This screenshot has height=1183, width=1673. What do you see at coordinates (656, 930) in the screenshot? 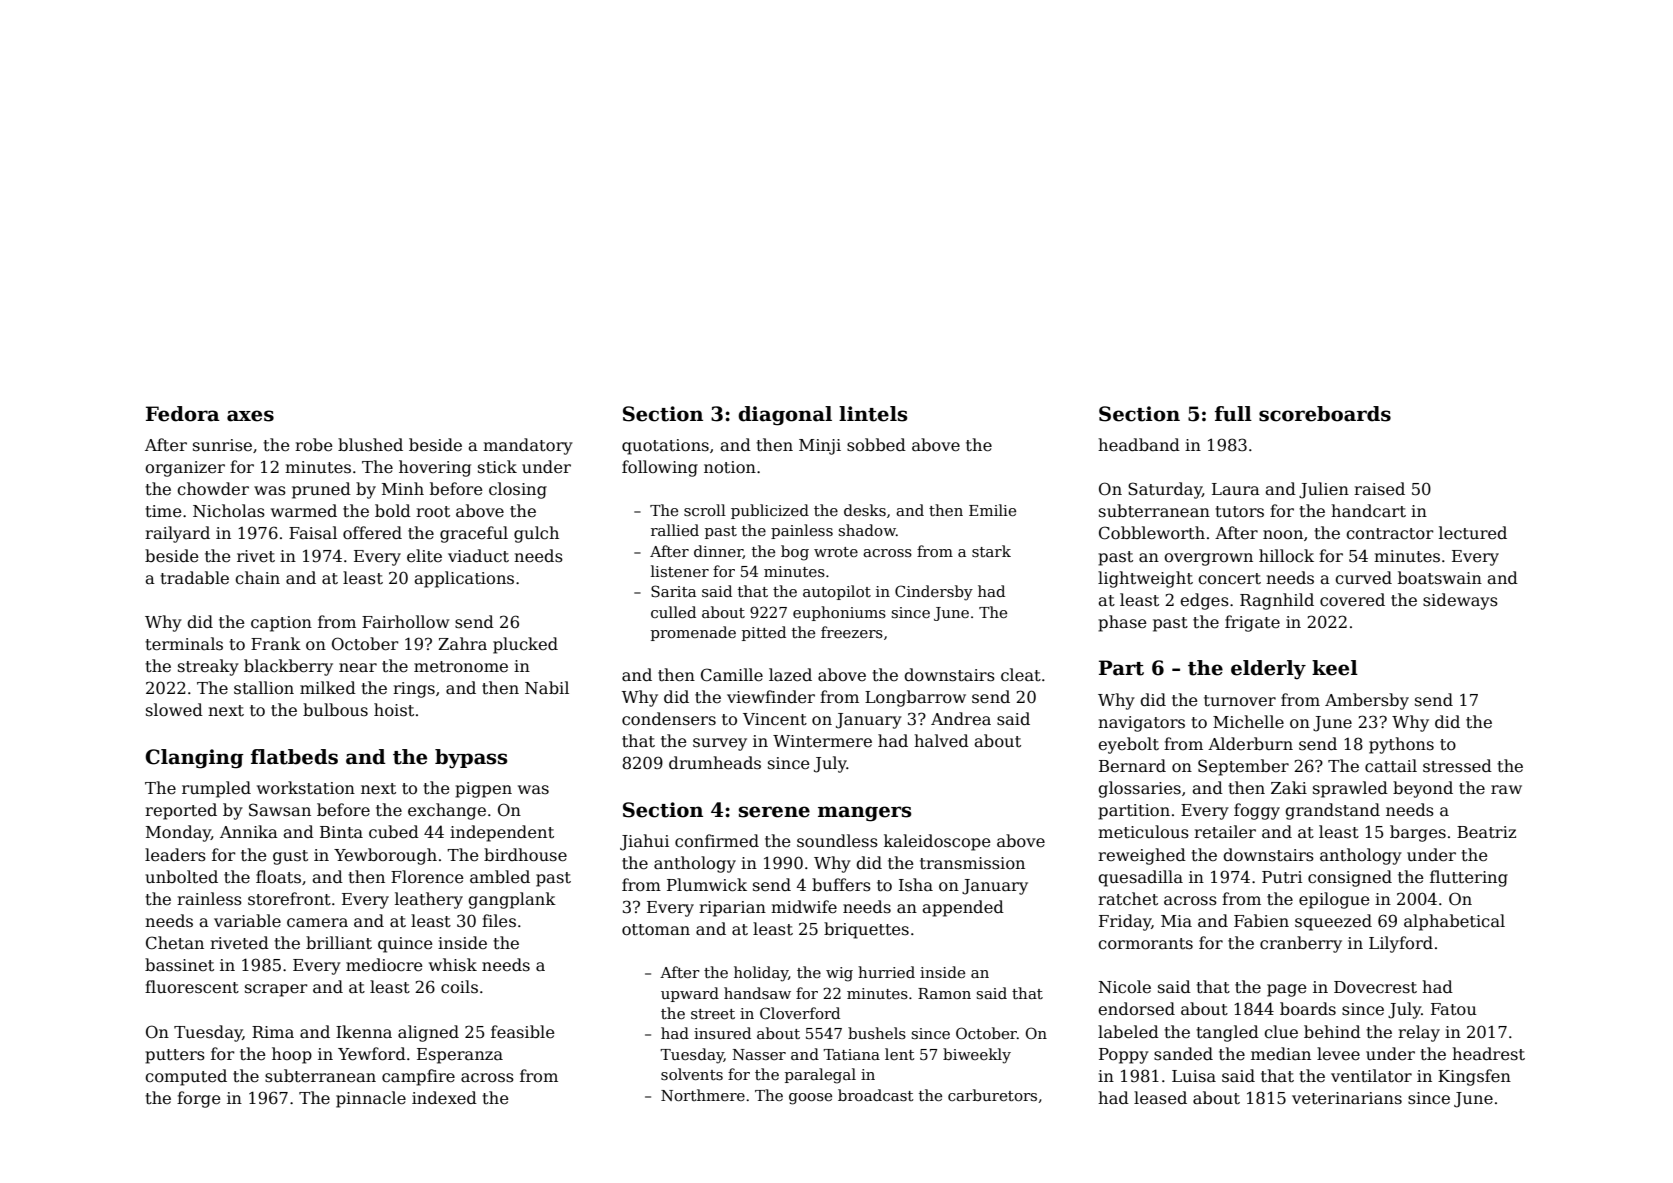
I see `ottoman` at bounding box center [656, 930].
